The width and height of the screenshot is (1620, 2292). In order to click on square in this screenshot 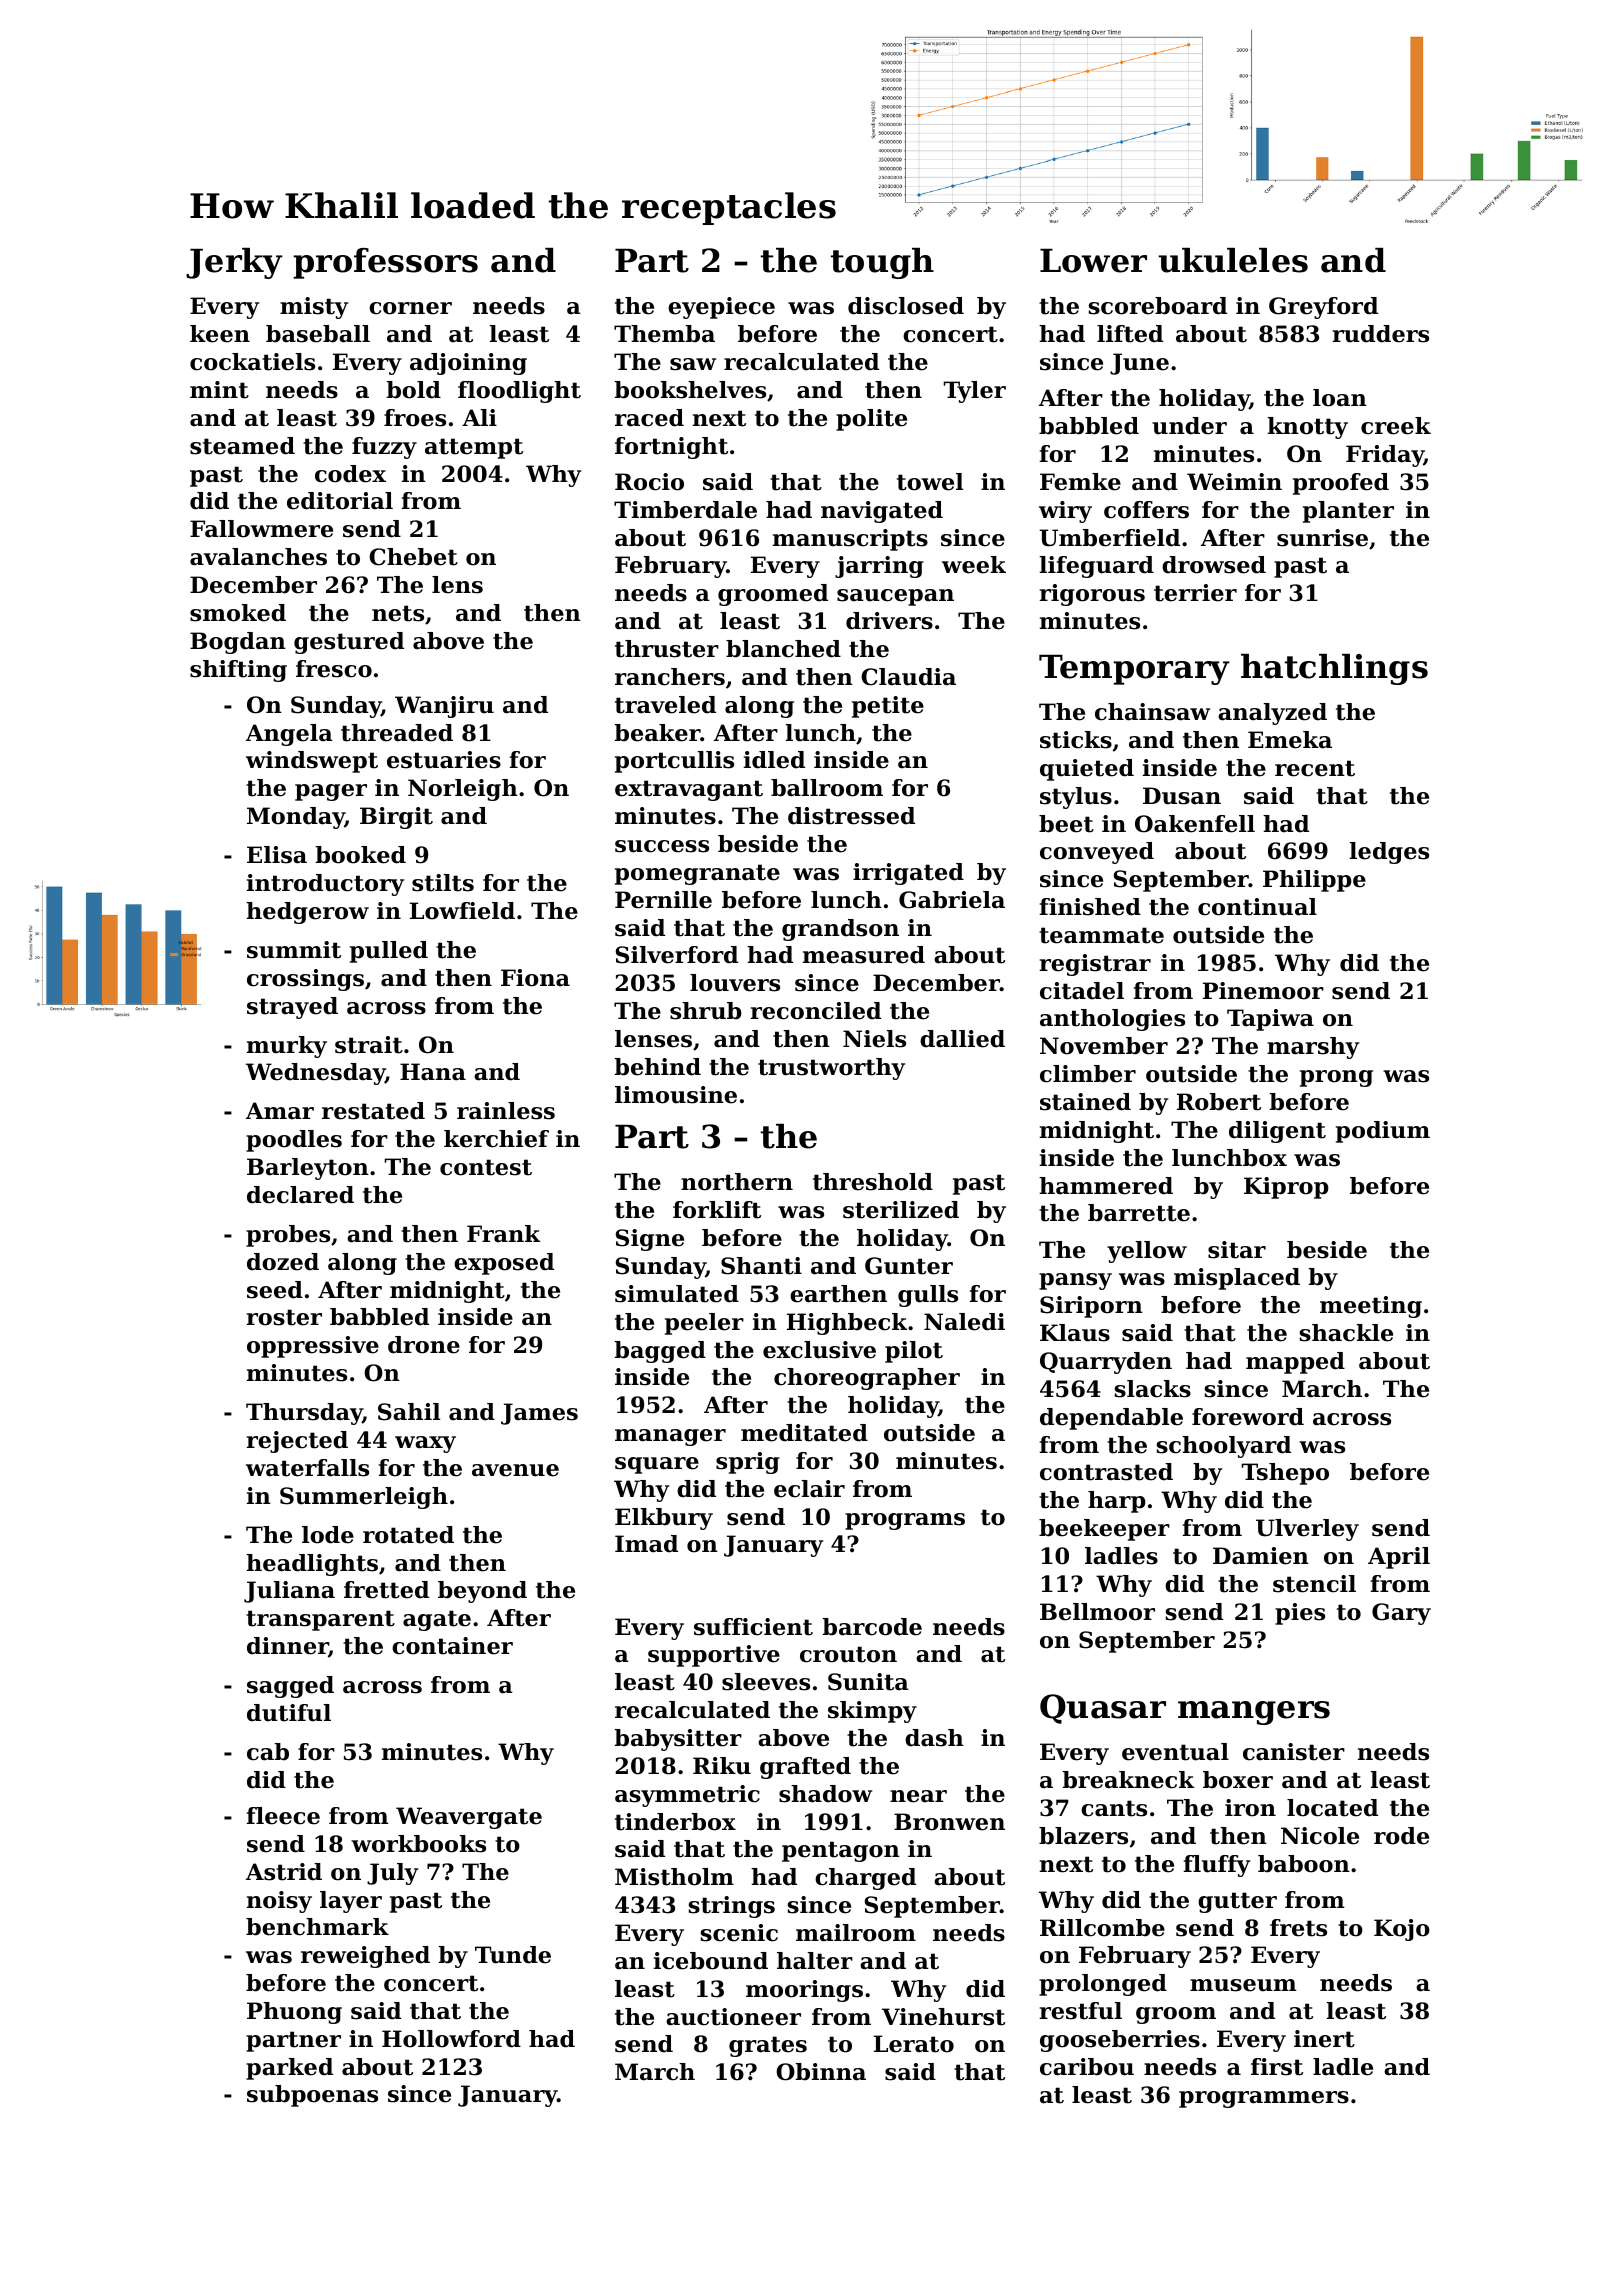, I will do `click(657, 1465)`.
